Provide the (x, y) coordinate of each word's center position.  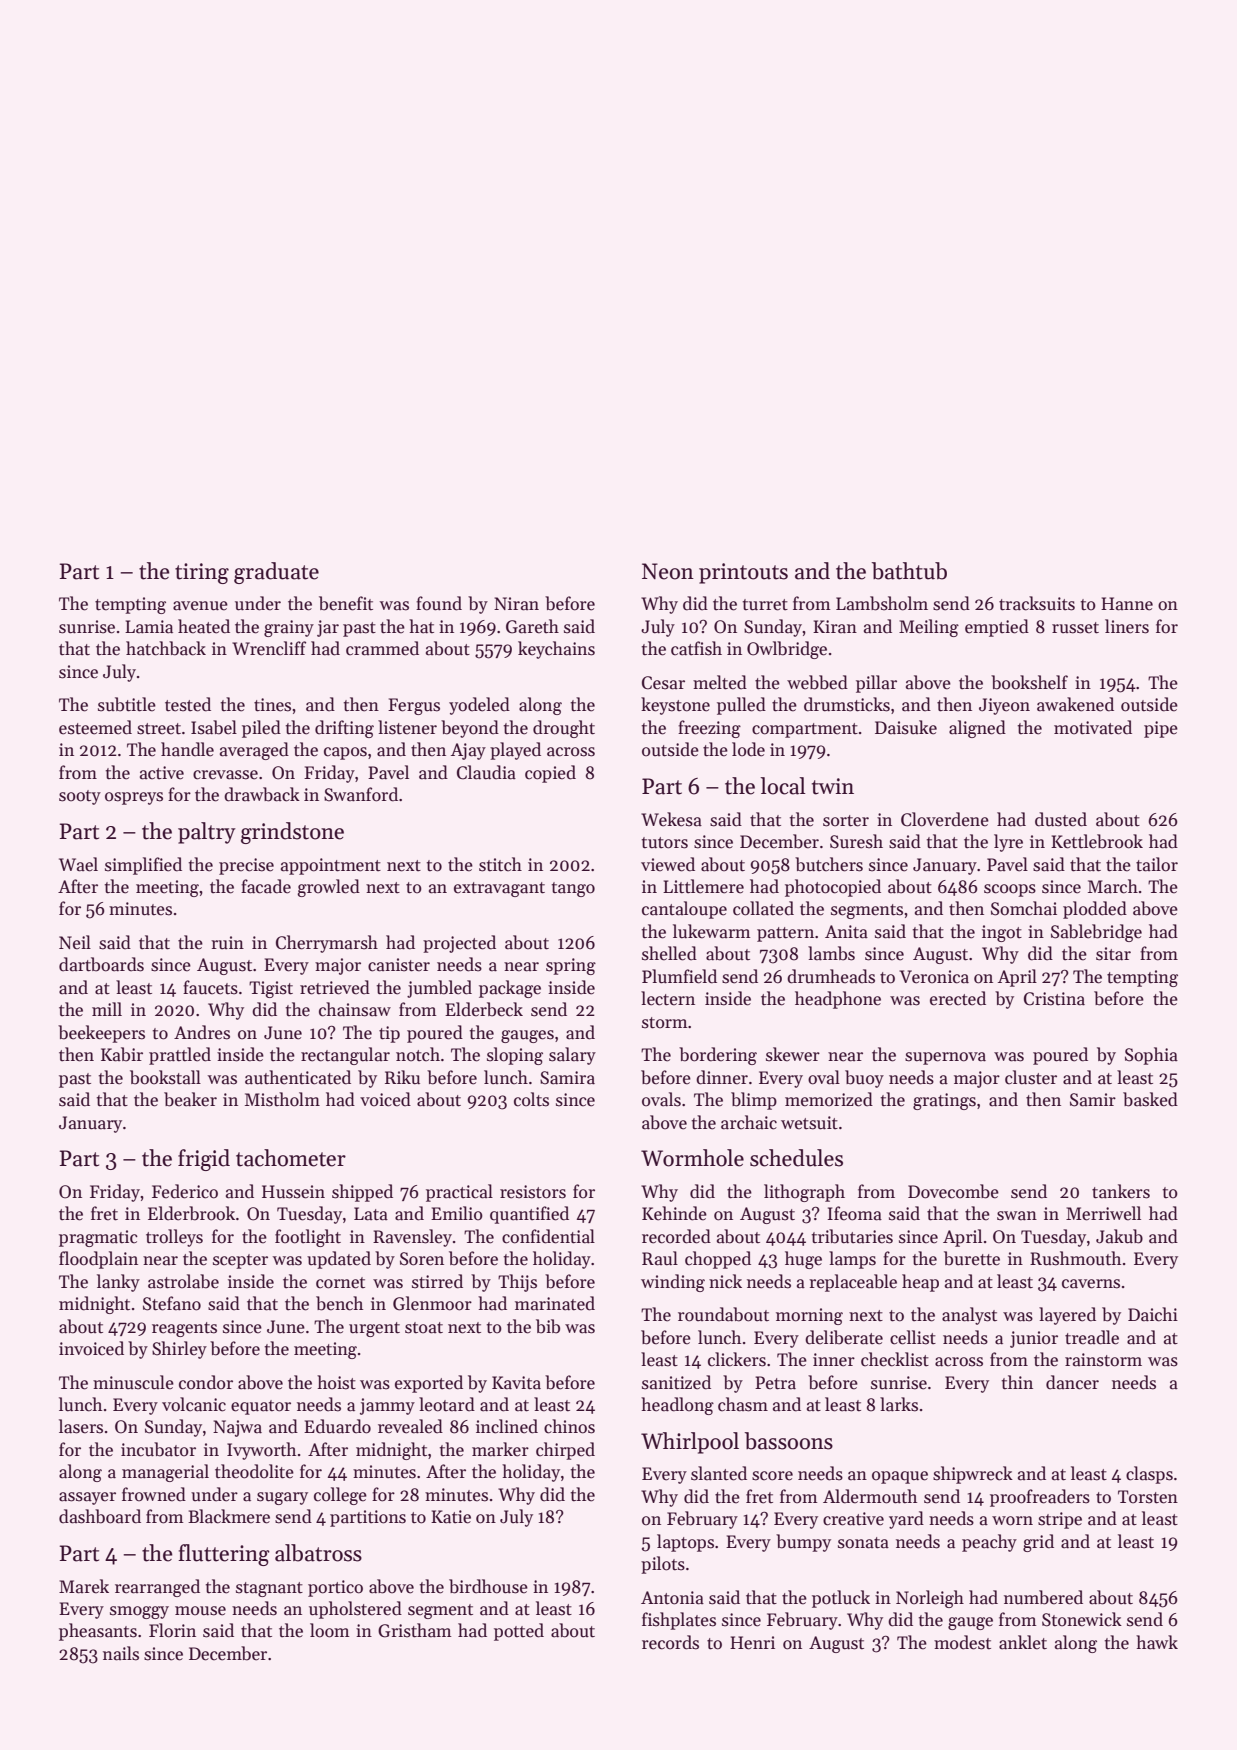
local (783, 786)
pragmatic (98, 1238)
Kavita (516, 1383)
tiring (202, 573)
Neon (668, 571)
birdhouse (488, 1586)
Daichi (1153, 1314)
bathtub (909, 571)
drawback (262, 794)
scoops (1010, 890)
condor (206, 1382)
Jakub (1119, 1236)
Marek (84, 1586)
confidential (548, 1236)
